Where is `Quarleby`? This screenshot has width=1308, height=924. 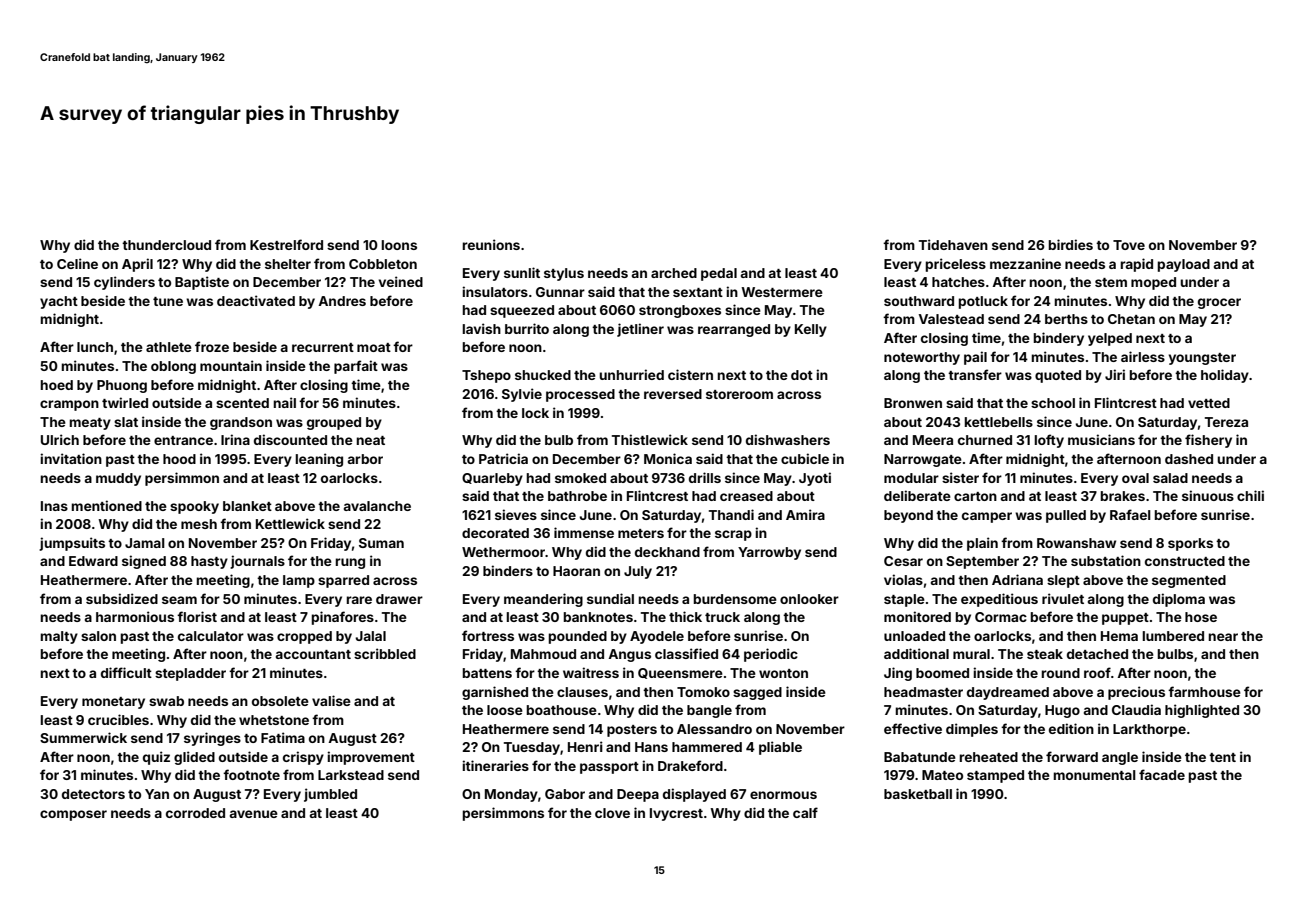
Quarleby is located at coordinates (492, 479).
